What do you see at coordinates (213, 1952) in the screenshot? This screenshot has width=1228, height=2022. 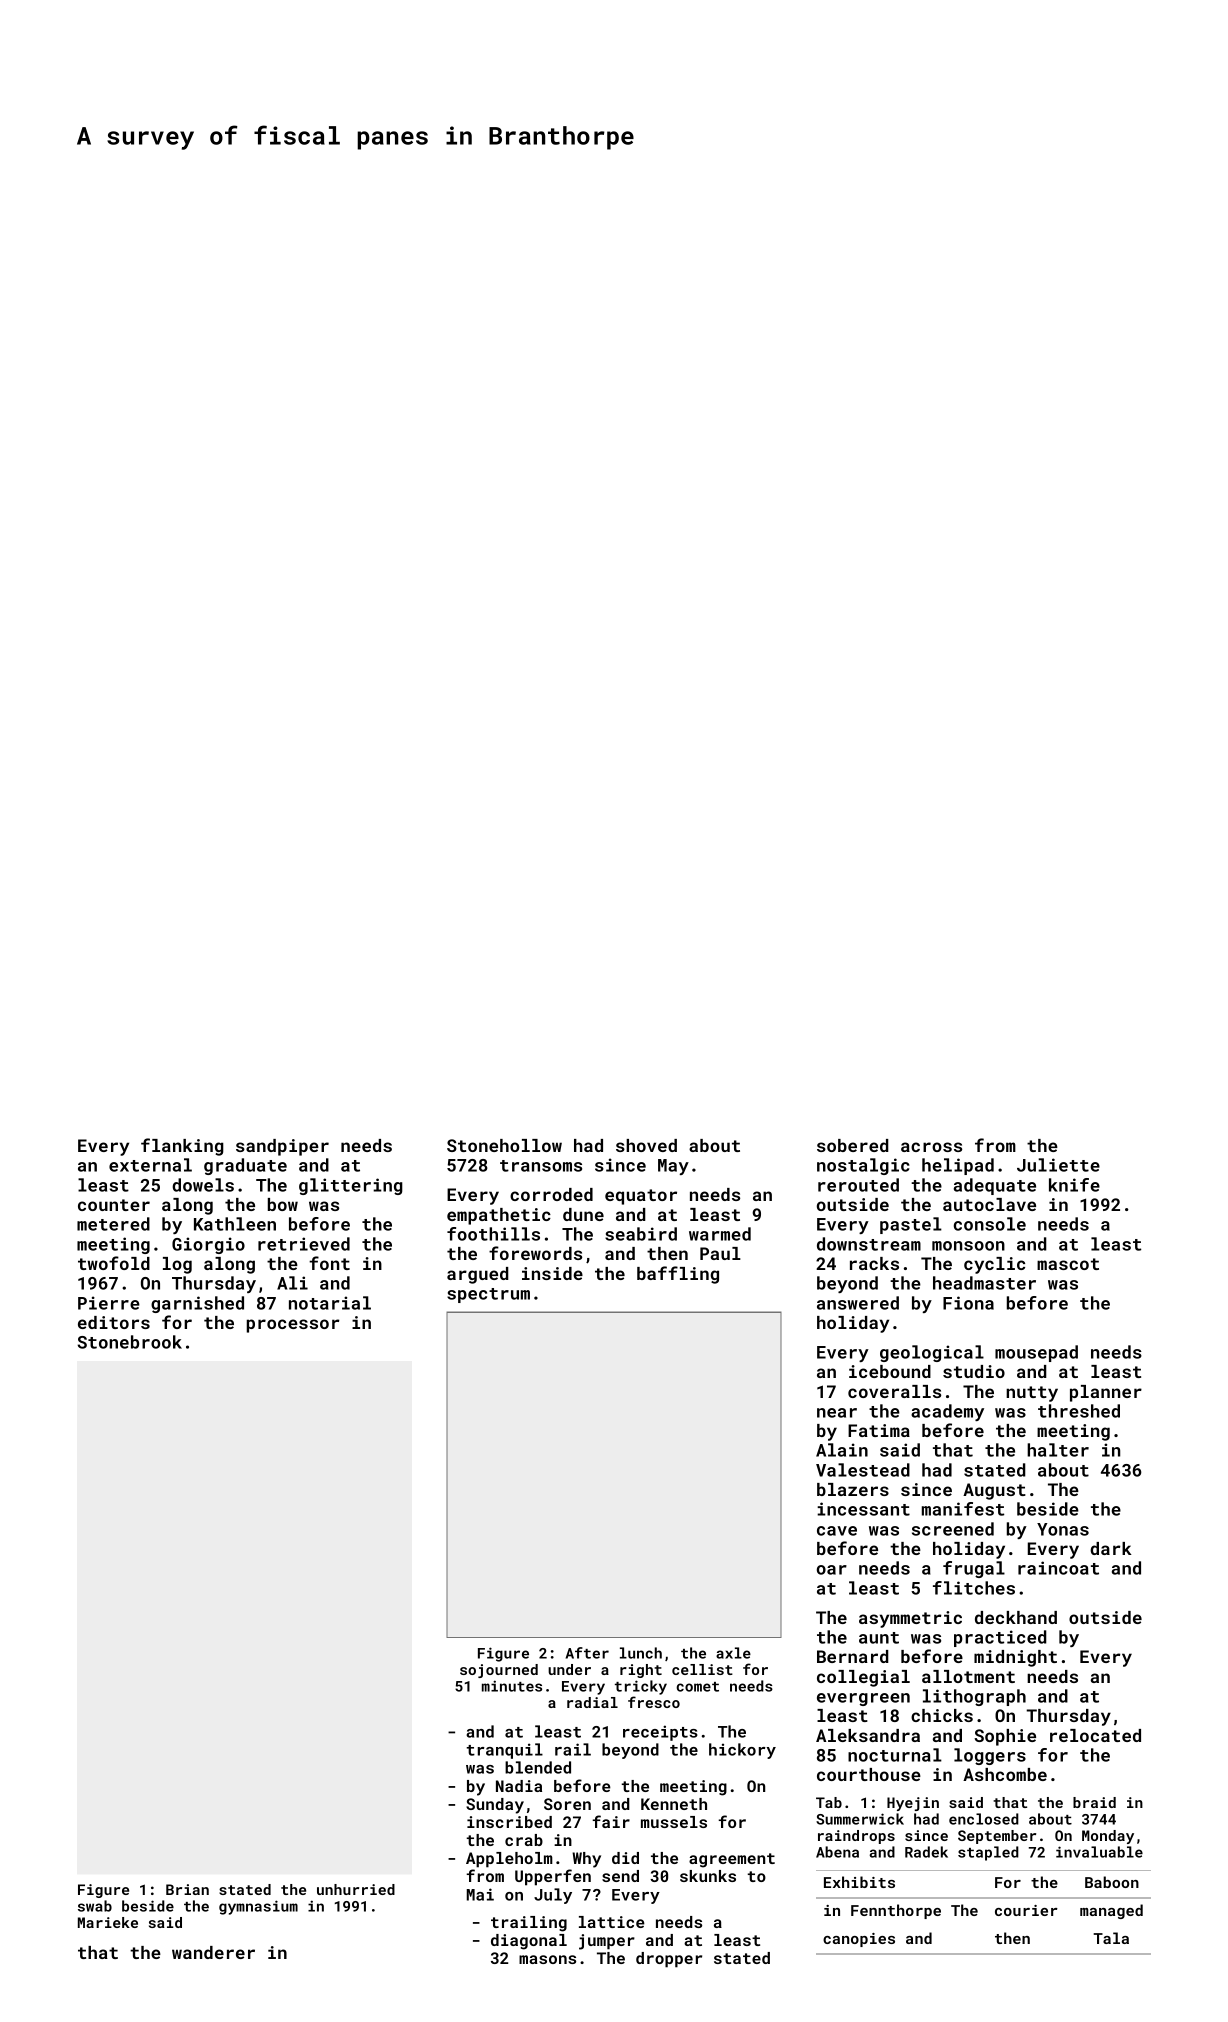 I see `wanderer` at bounding box center [213, 1952].
